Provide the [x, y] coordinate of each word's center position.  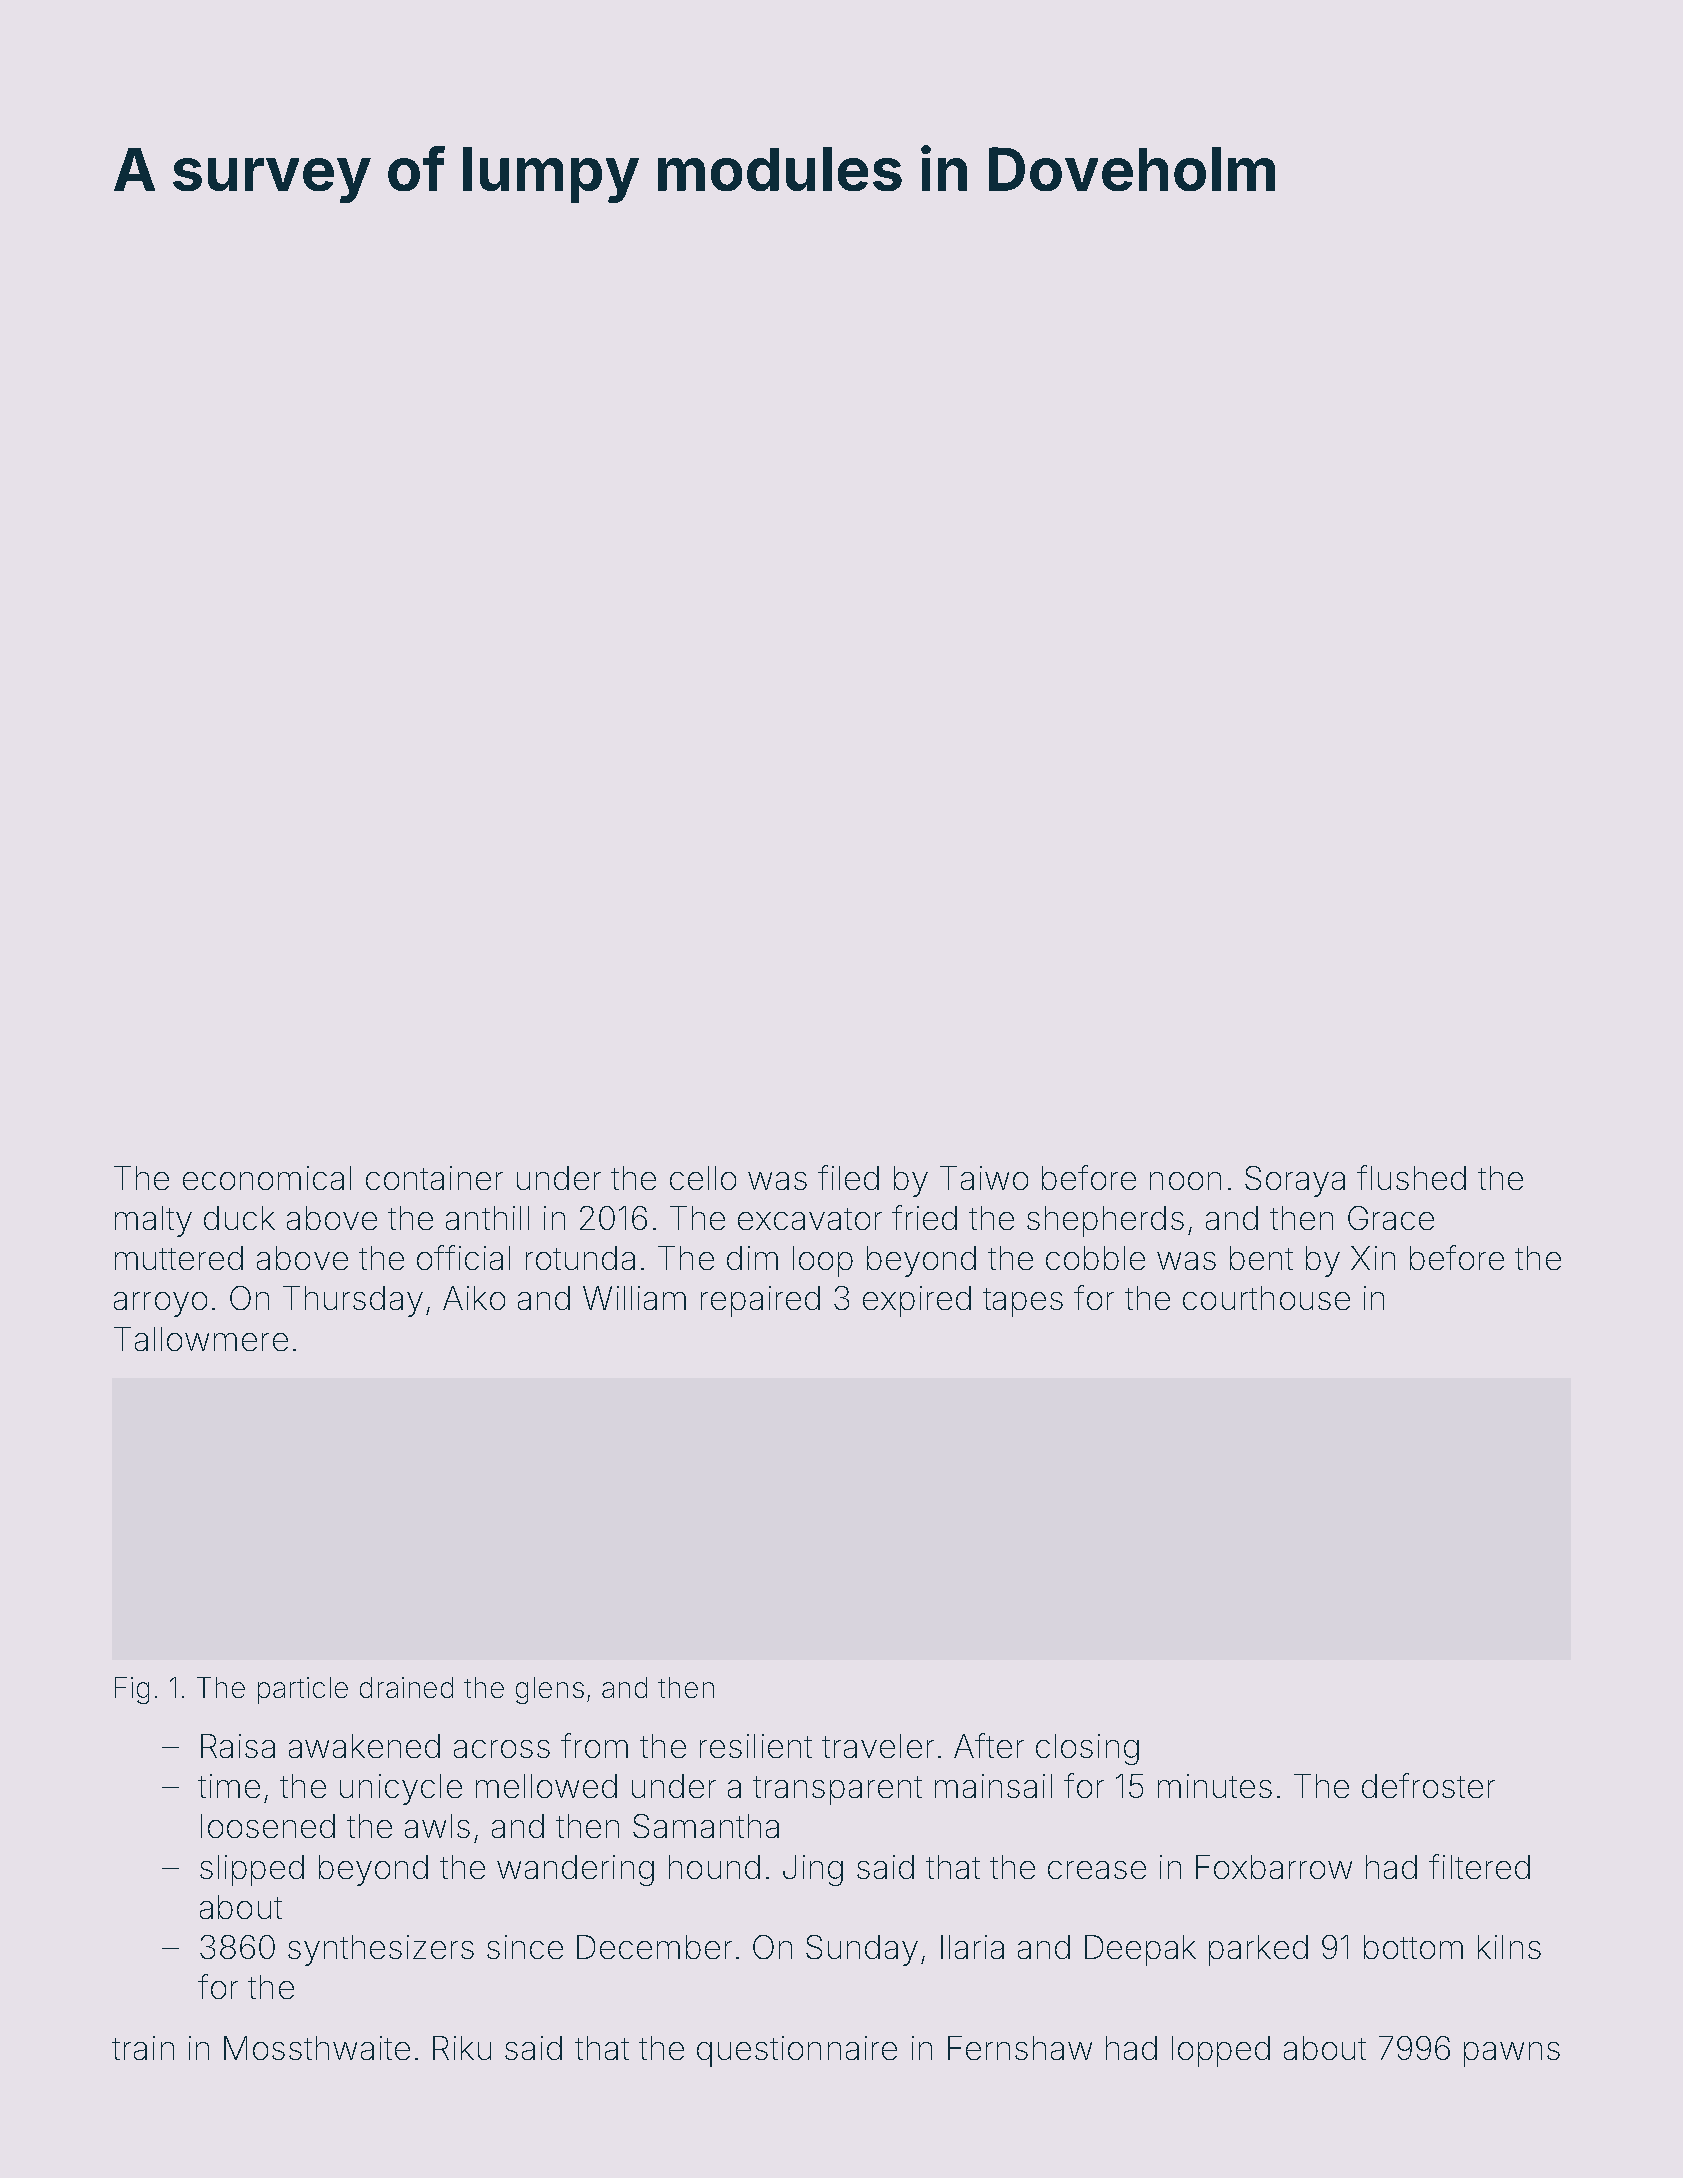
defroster [1428, 1785]
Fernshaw [1020, 2048]
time [229, 1786]
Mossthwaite [317, 2048]
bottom [1413, 1947]
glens [550, 1690]
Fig [132, 1690]
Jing [813, 1870]
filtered [1479, 1866]
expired [917, 1301]
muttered [179, 1258]
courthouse [1266, 1298]
